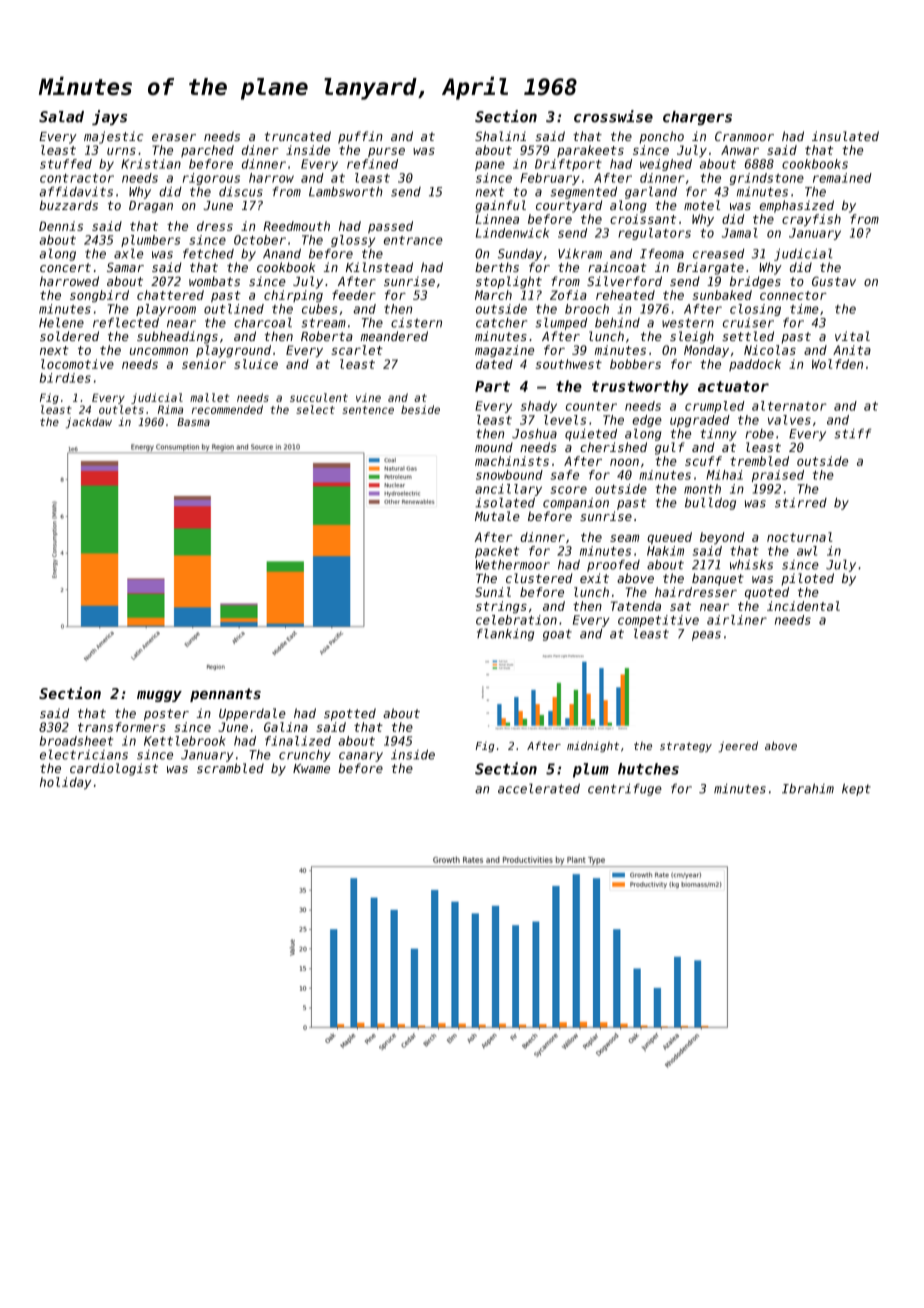 This screenshot has width=924, height=1308. What do you see at coordinates (61, 117) in the screenshot?
I see `Salad` at bounding box center [61, 117].
